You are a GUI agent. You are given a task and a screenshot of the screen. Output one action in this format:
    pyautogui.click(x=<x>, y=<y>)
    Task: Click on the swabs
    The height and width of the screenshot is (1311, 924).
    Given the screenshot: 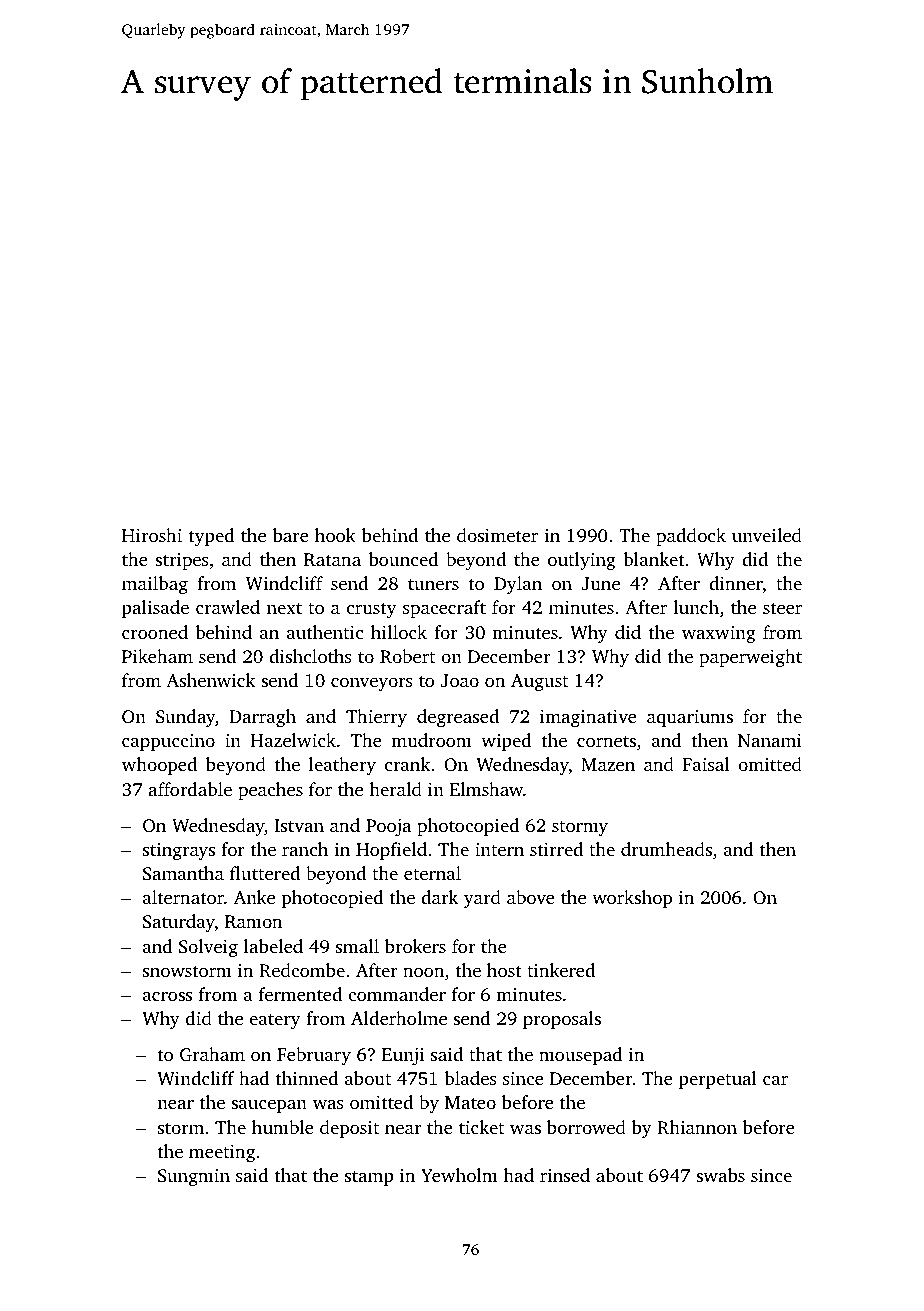 What is the action you would take?
    pyautogui.click(x=720, y=1175)
